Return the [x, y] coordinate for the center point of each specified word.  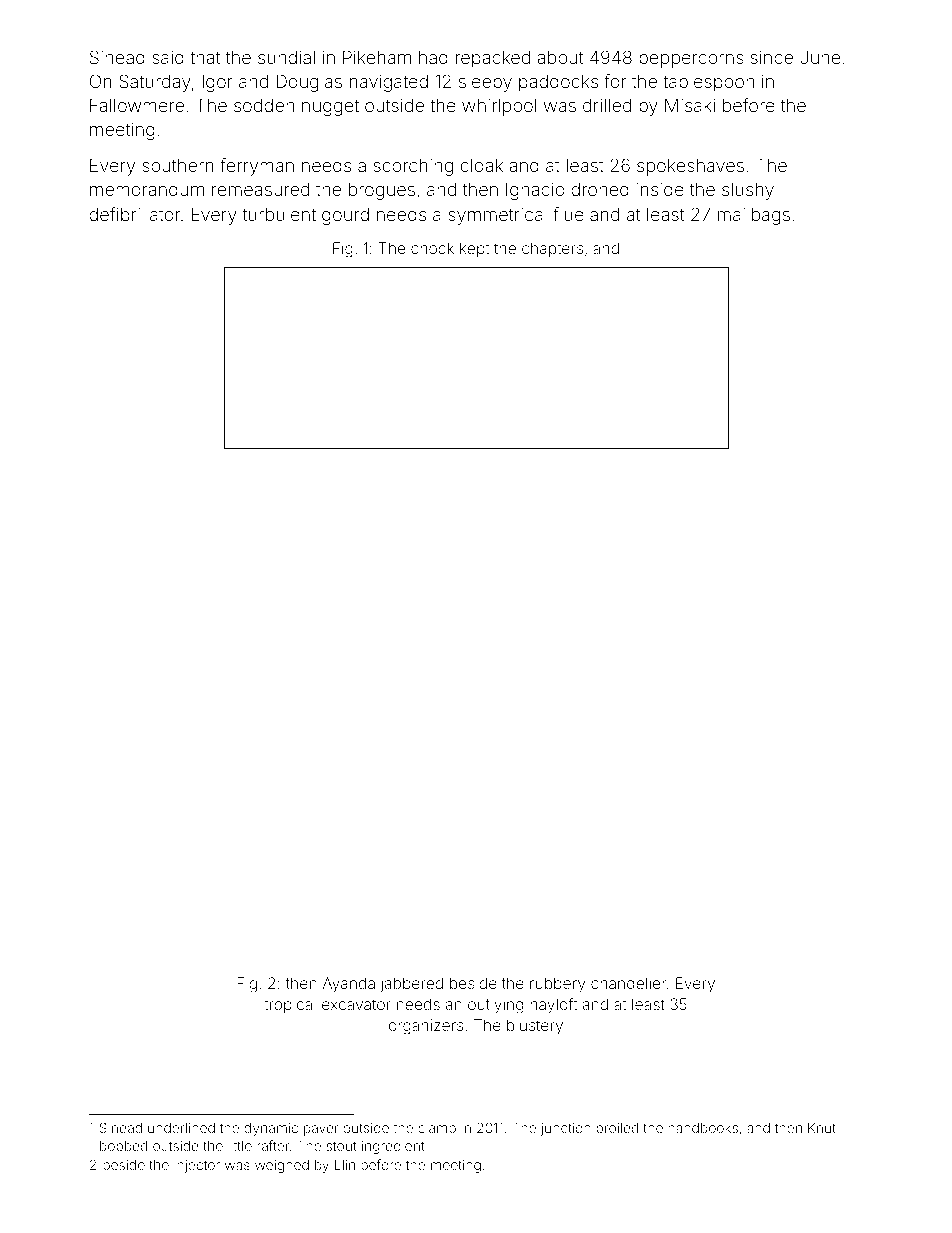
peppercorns [691, 61]
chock [432, 248]
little [240, 1146]
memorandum [147, 189]
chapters [552, 249]
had [433, 57]
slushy [748, 191]
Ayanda [349, 985]
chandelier [628, 983]
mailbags [754, 216]
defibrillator [134, 214]
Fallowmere [137, 105]
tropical [290, 1005]
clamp [437, 1129]
